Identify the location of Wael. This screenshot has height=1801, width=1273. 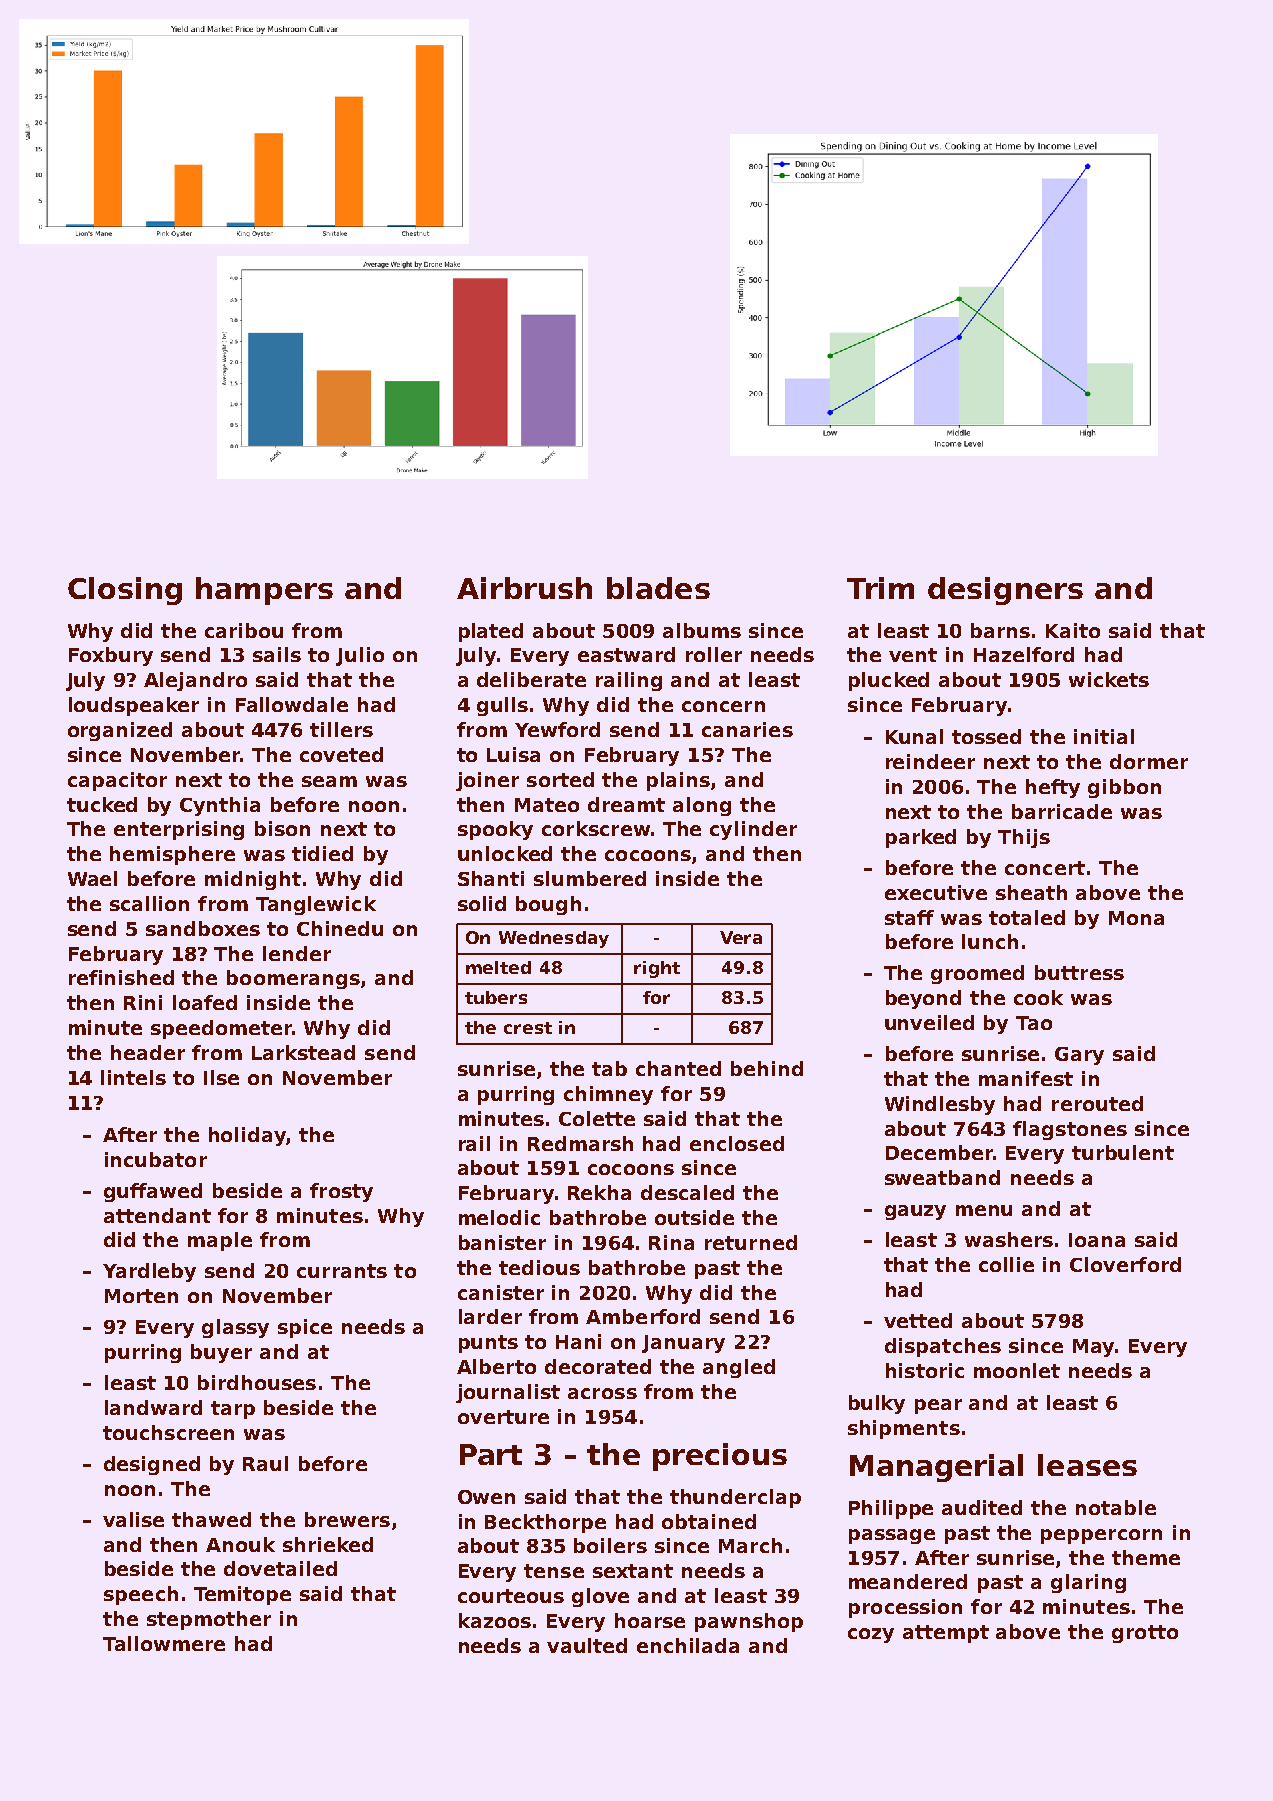
(92, 878).
